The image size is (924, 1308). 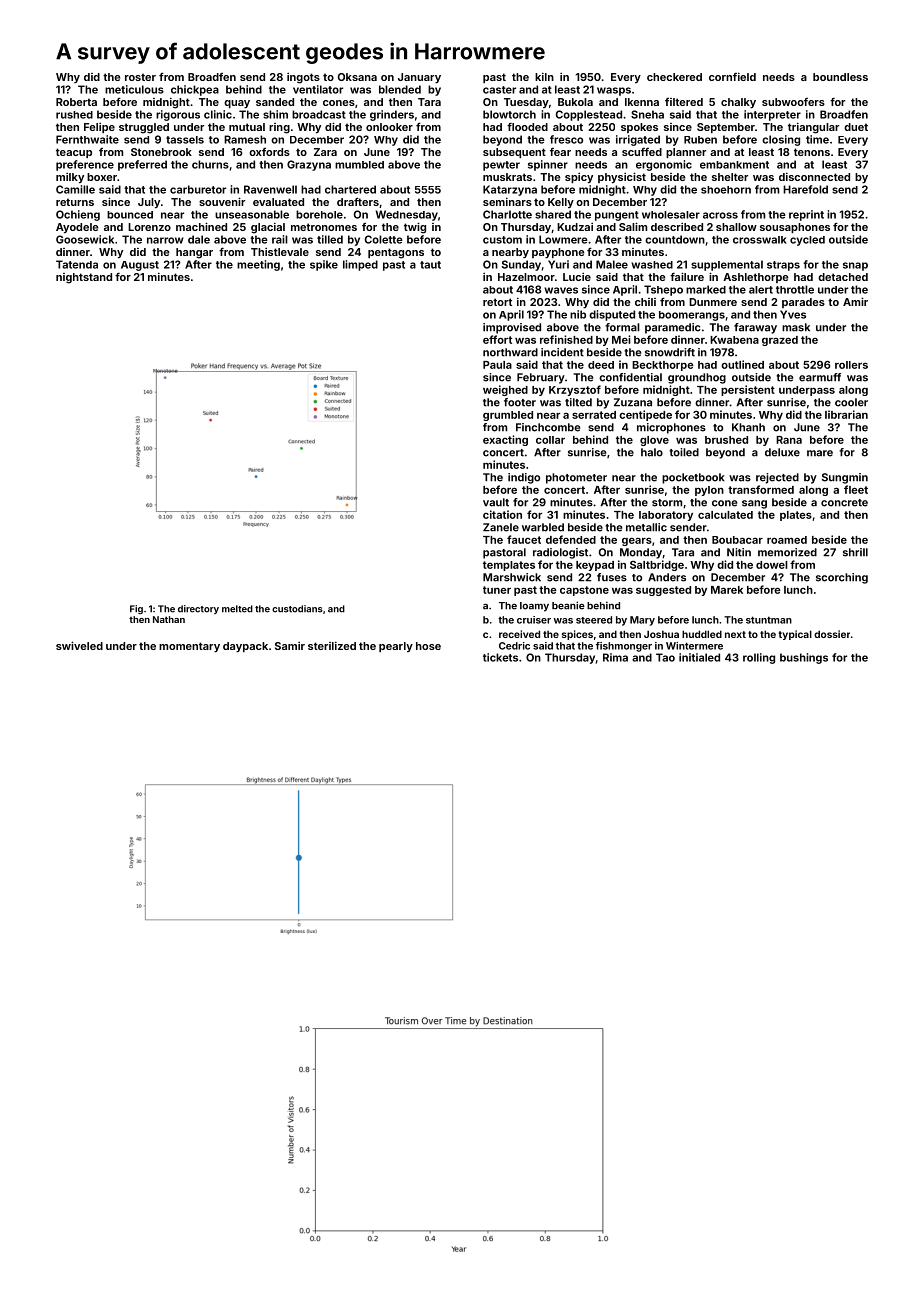 I want to click on parades, so click(x=803, y=303).
